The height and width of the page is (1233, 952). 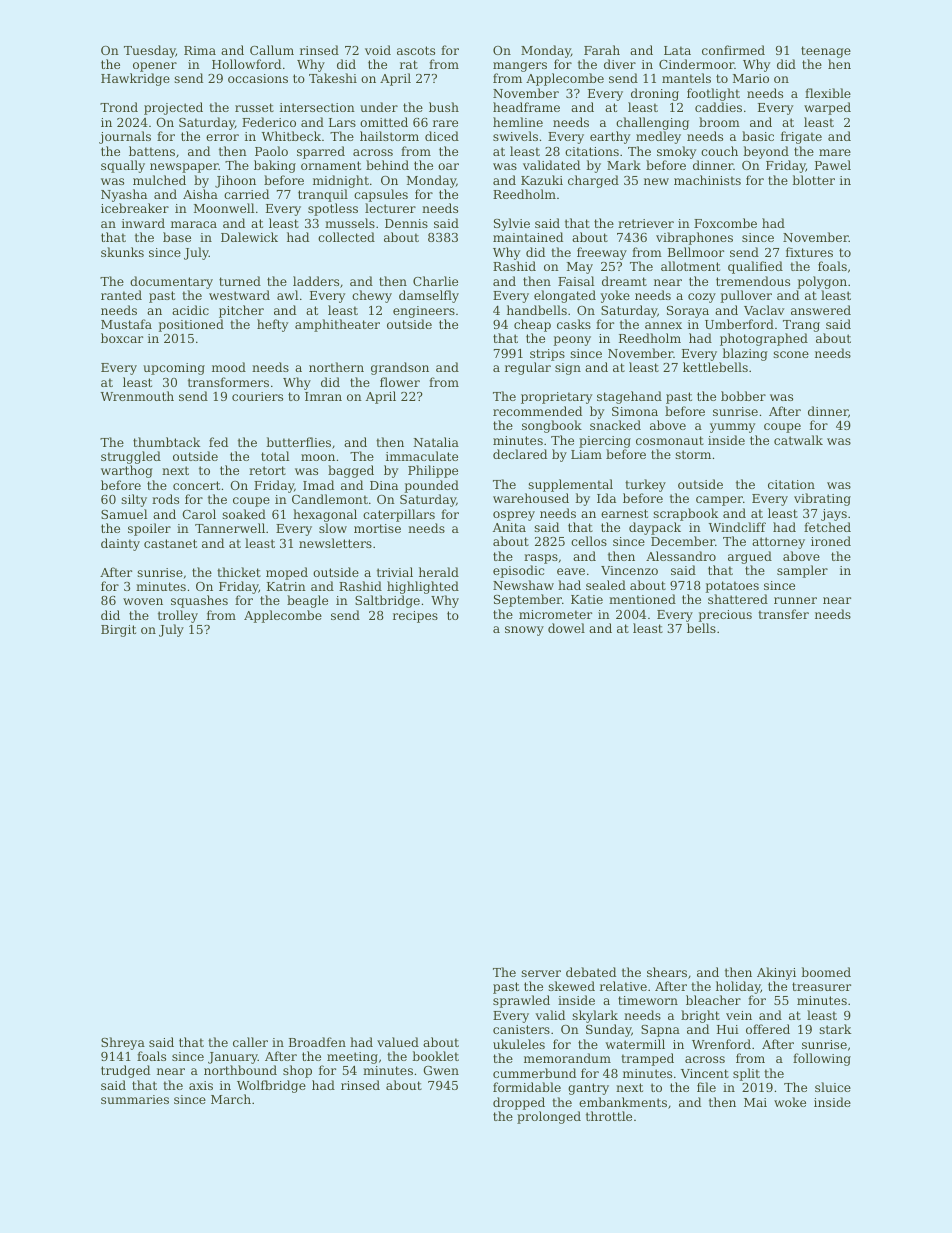 I want to click on sprawled, so click(x=521, y=1001).
